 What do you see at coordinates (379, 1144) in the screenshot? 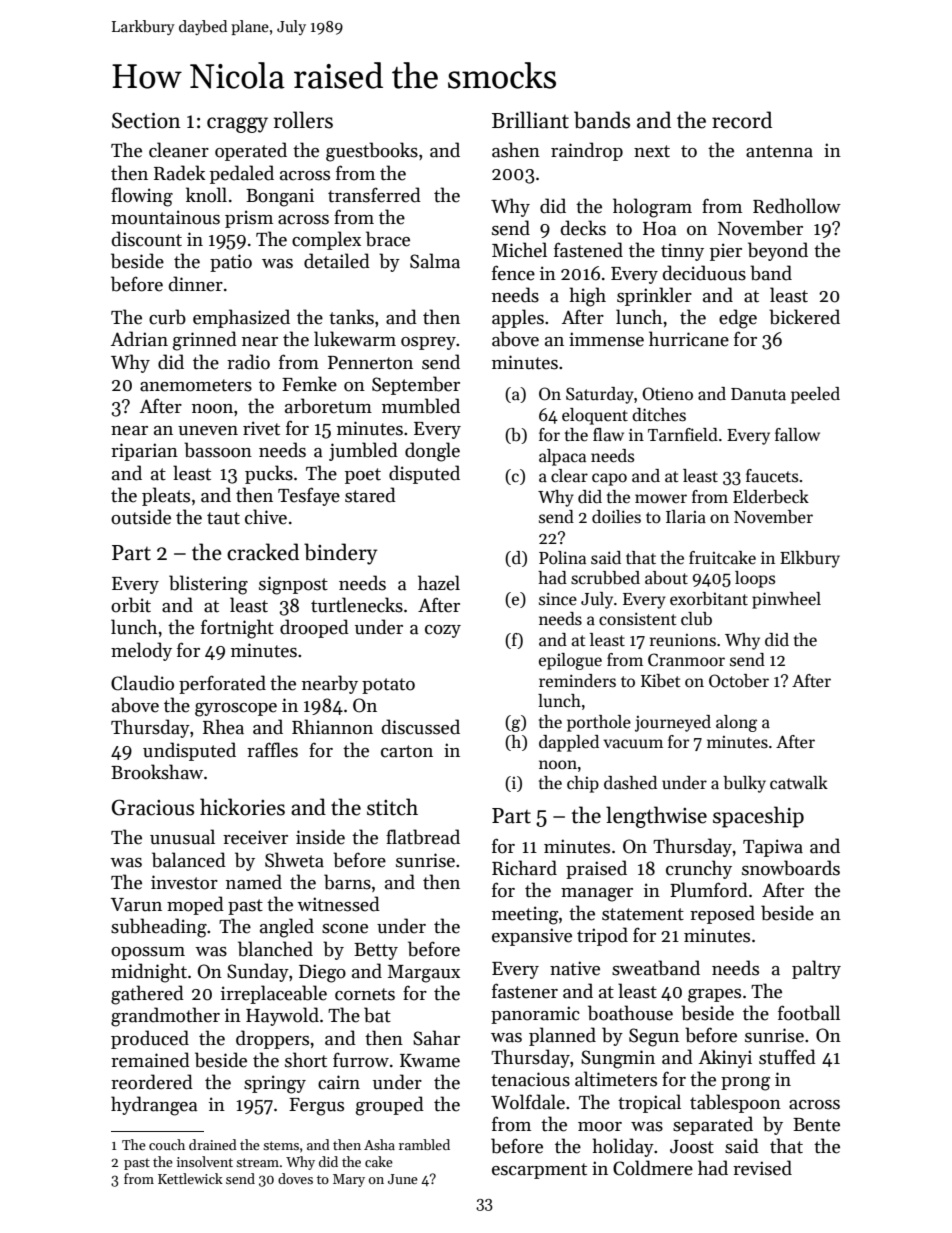
I see `Asha` at bounding box center [379, 1144].
